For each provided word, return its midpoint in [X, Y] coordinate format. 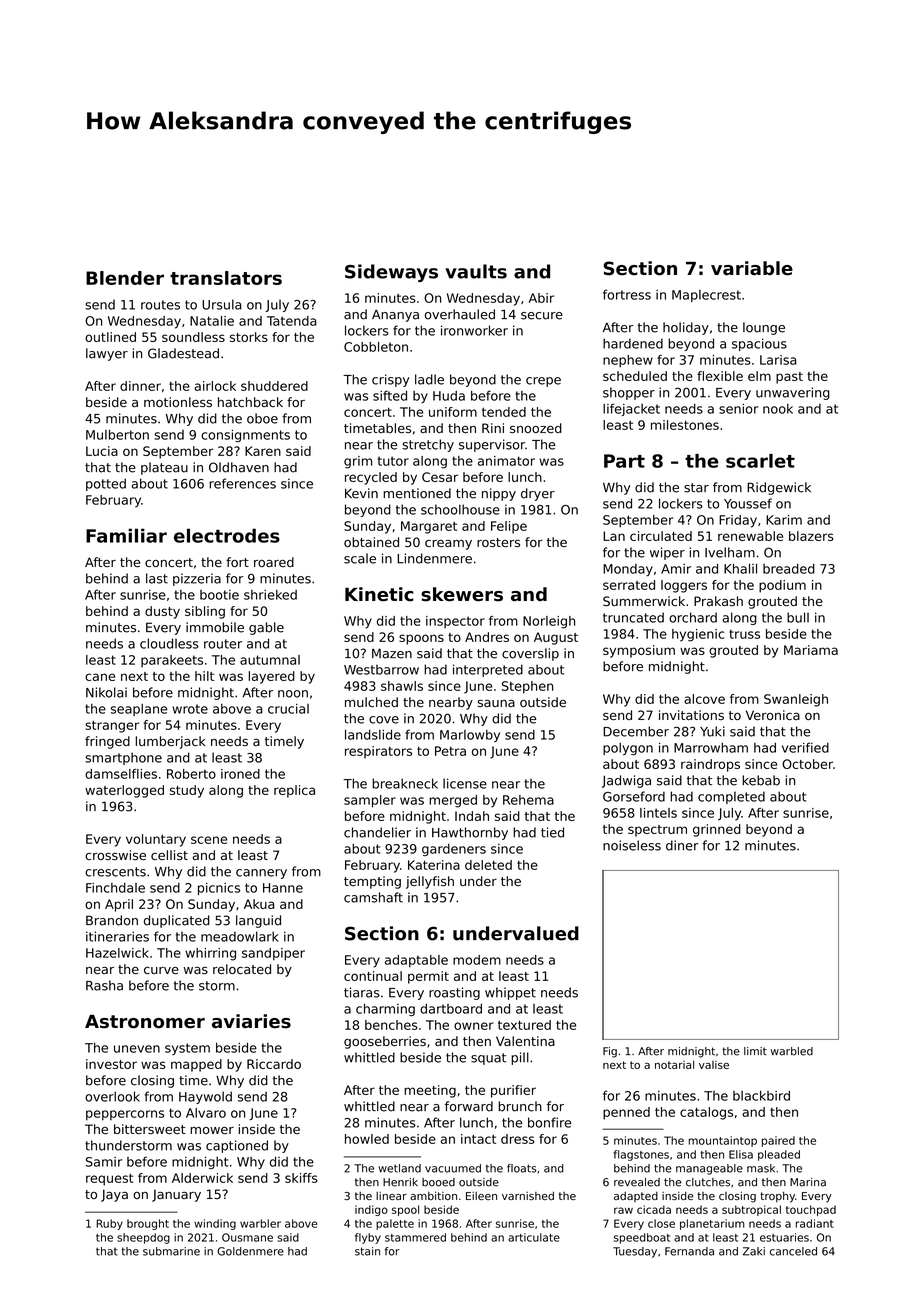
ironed [240, 774]
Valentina [525, 1041]
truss [744, 634]
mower [212, 1130]
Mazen [392, 653]
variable [752, 268]
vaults [476, 271]
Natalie [212, 321]
